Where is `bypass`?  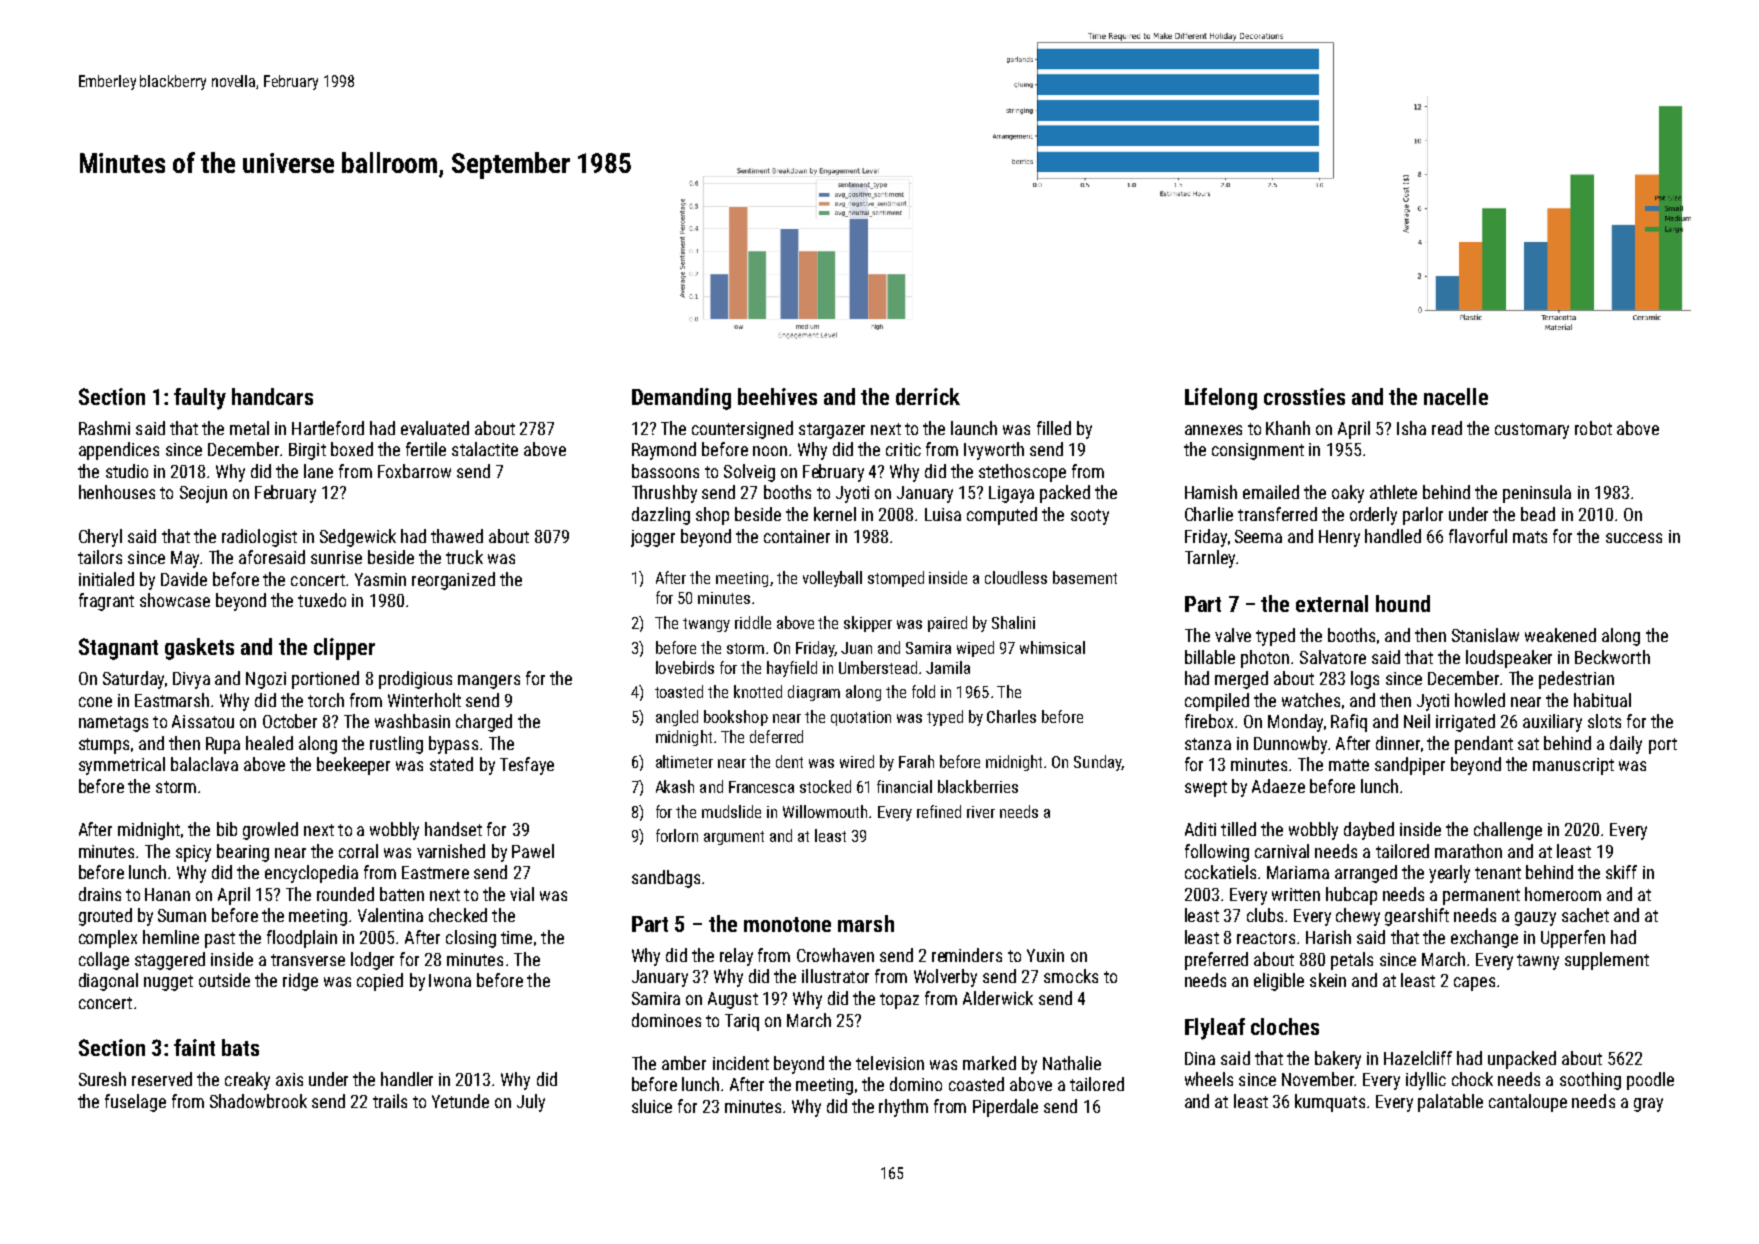
bypass is located at coordinates (453, 745).
